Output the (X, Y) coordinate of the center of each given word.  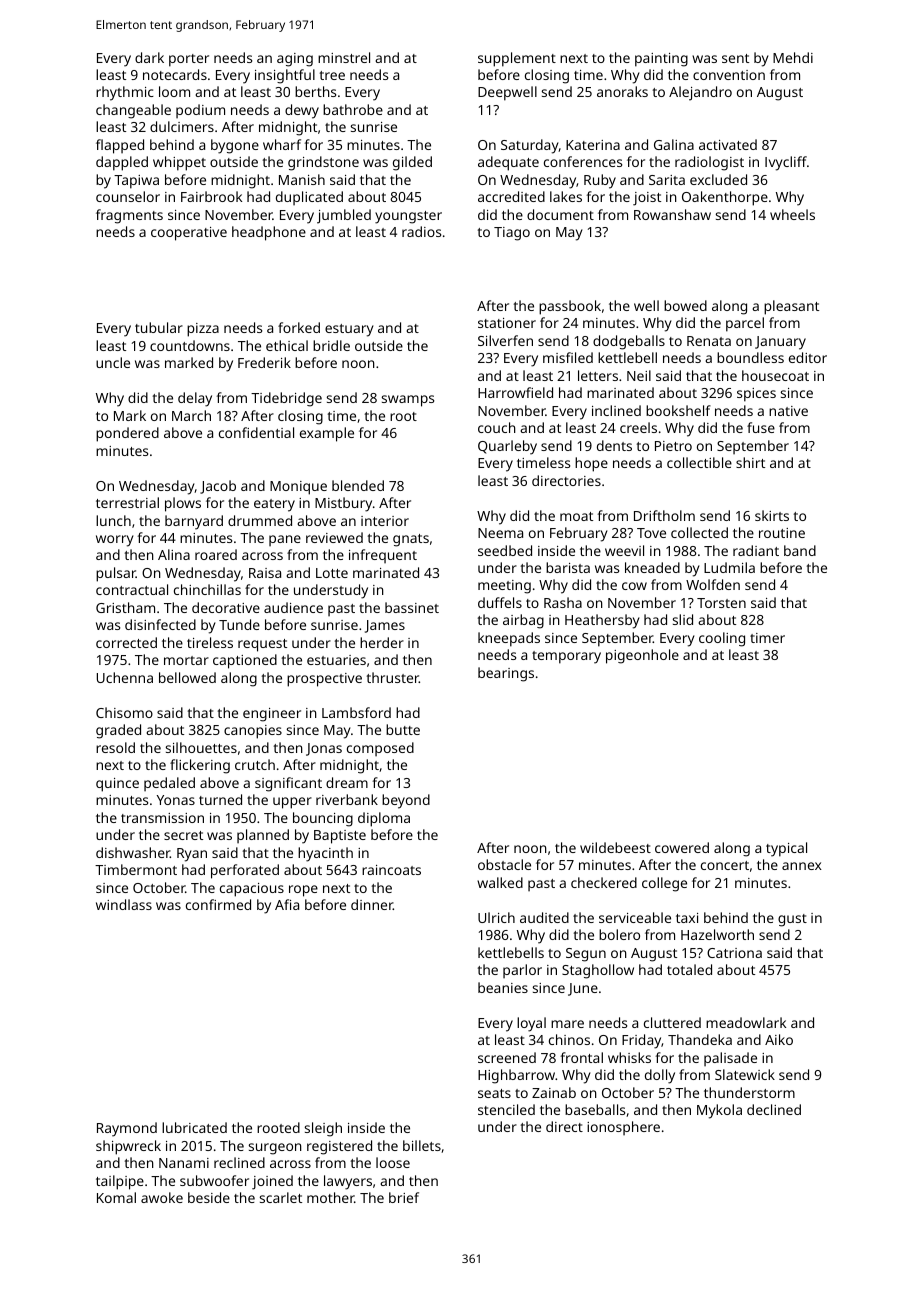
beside (209, 1197)
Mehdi (793, 57)
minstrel (344, 57)
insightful (285, 76)
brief (404, 1197)
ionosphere (623, 1128)
